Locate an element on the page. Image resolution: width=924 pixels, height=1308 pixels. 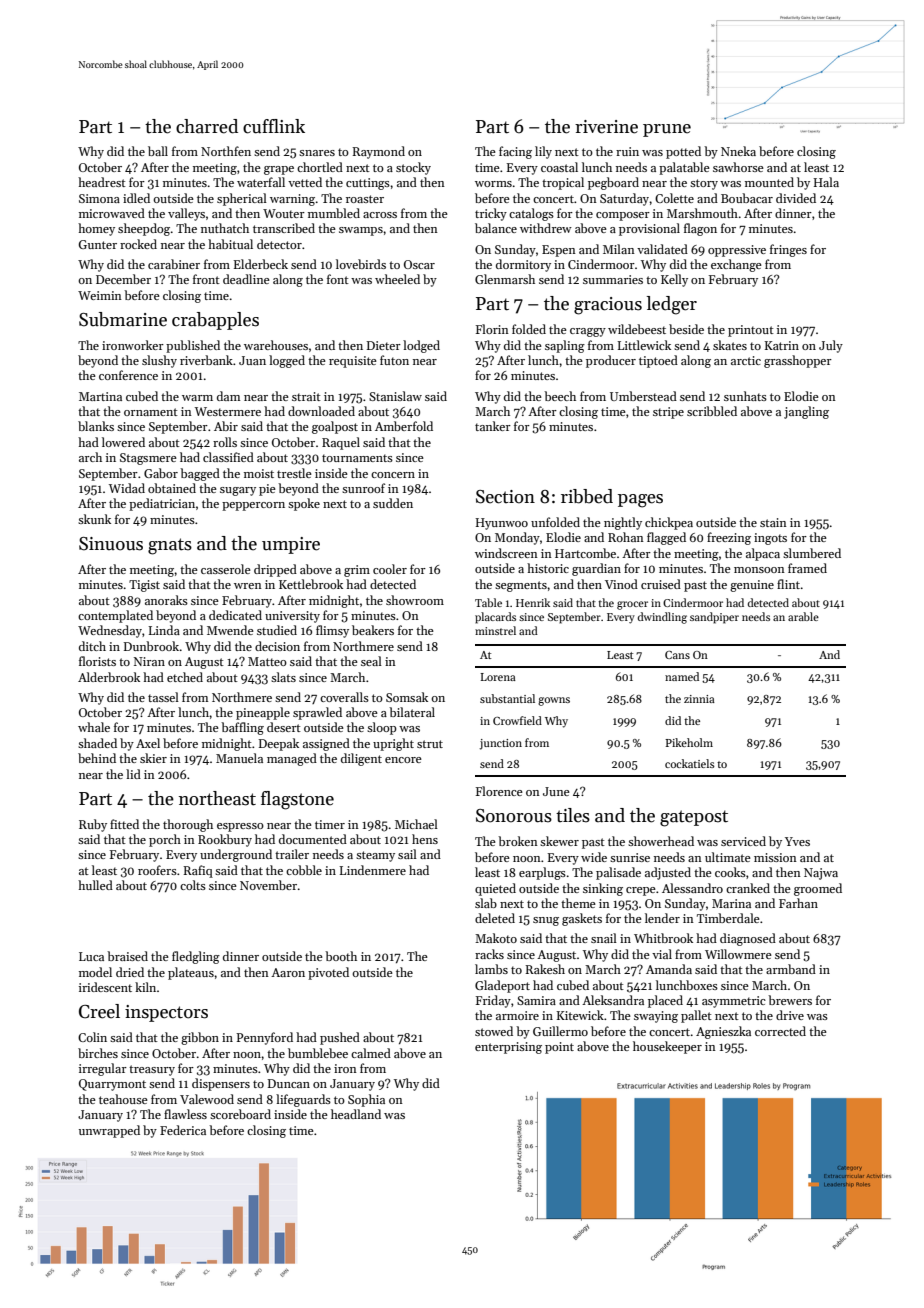
hulled is located at coordinates (95, 885).
